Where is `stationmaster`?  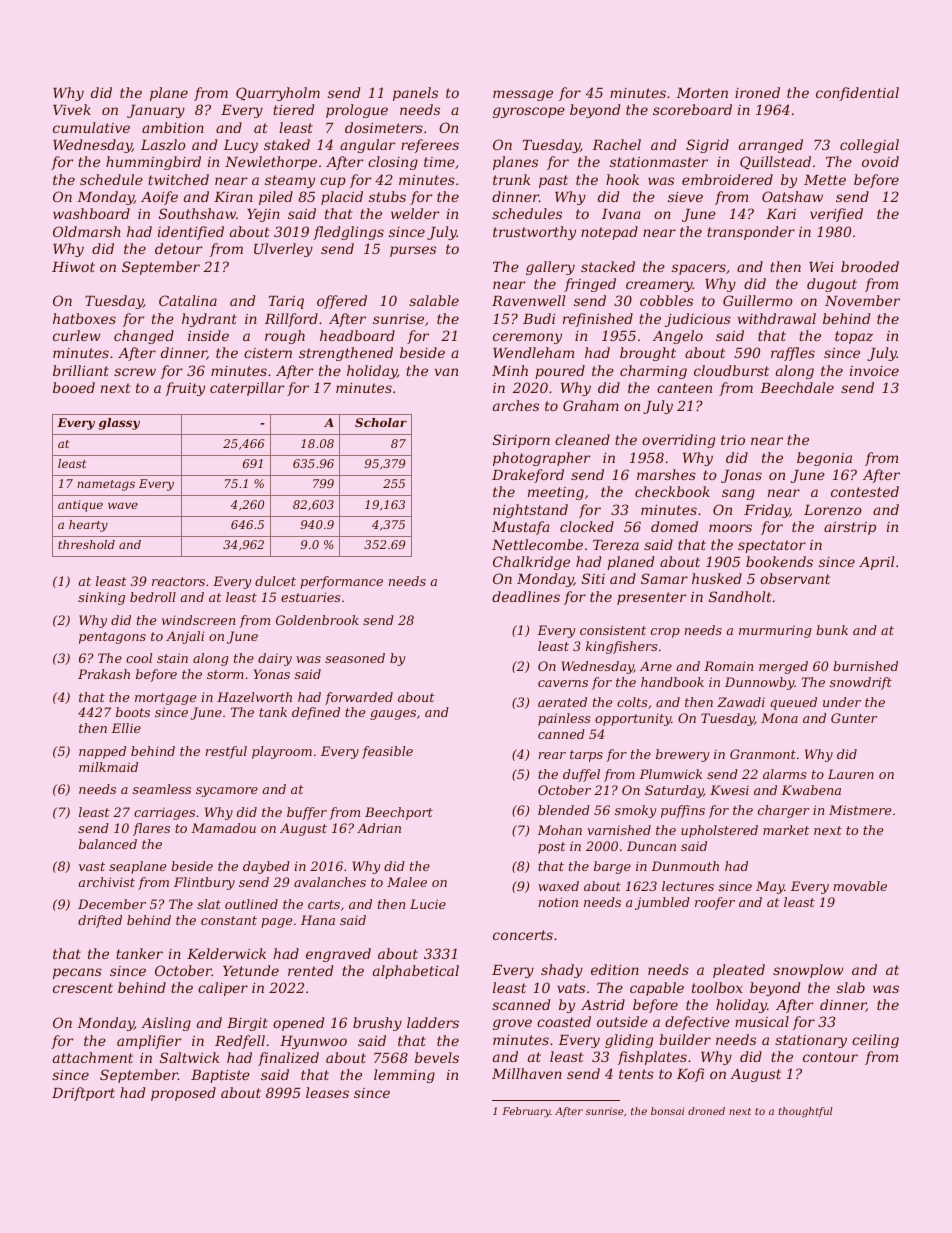 stationmaster is located at coordinates (659, 162).
